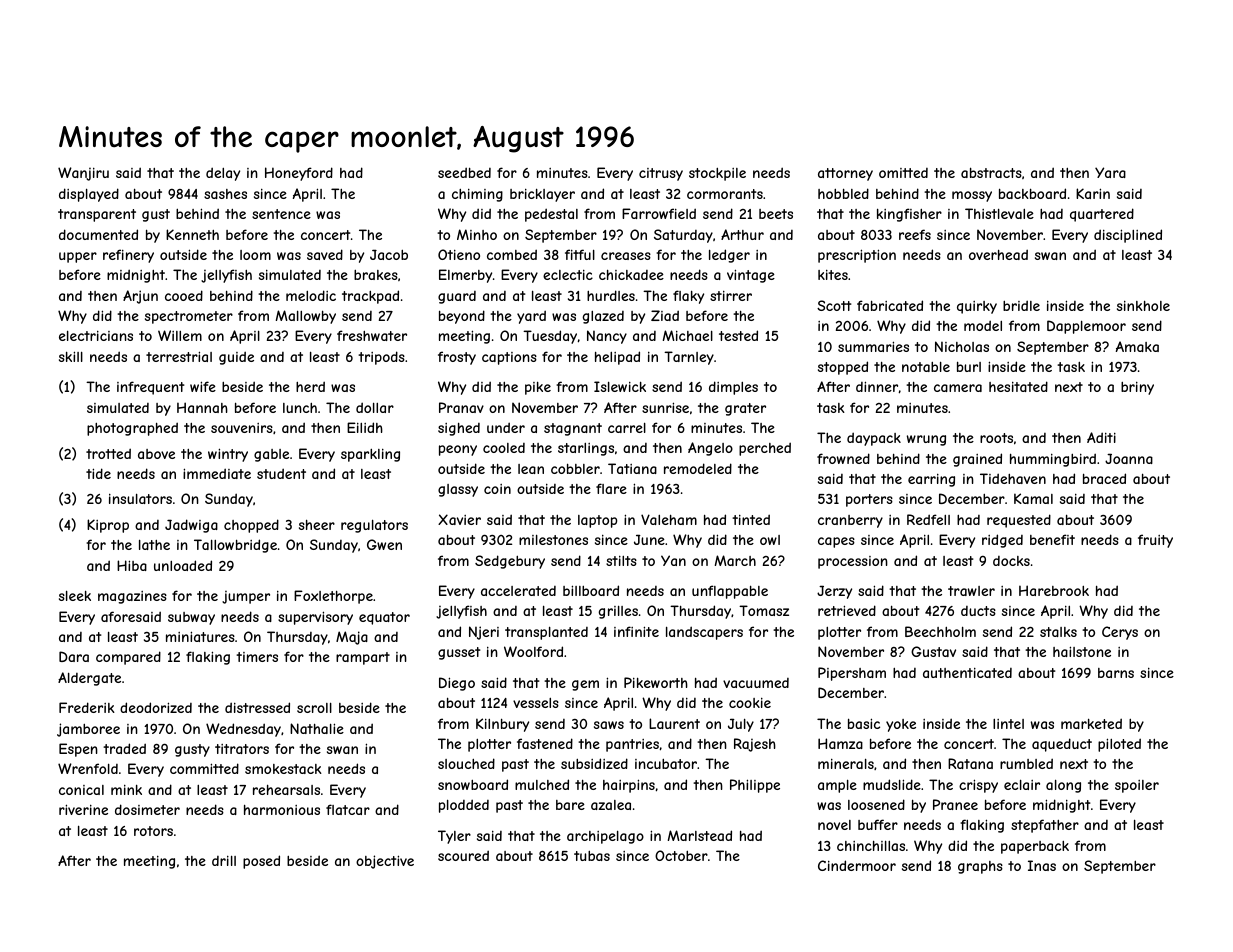 This image has height=952, width=1233. Describe the element at coordinates (568, 275) in the image. I see `eclectic` at that location.
